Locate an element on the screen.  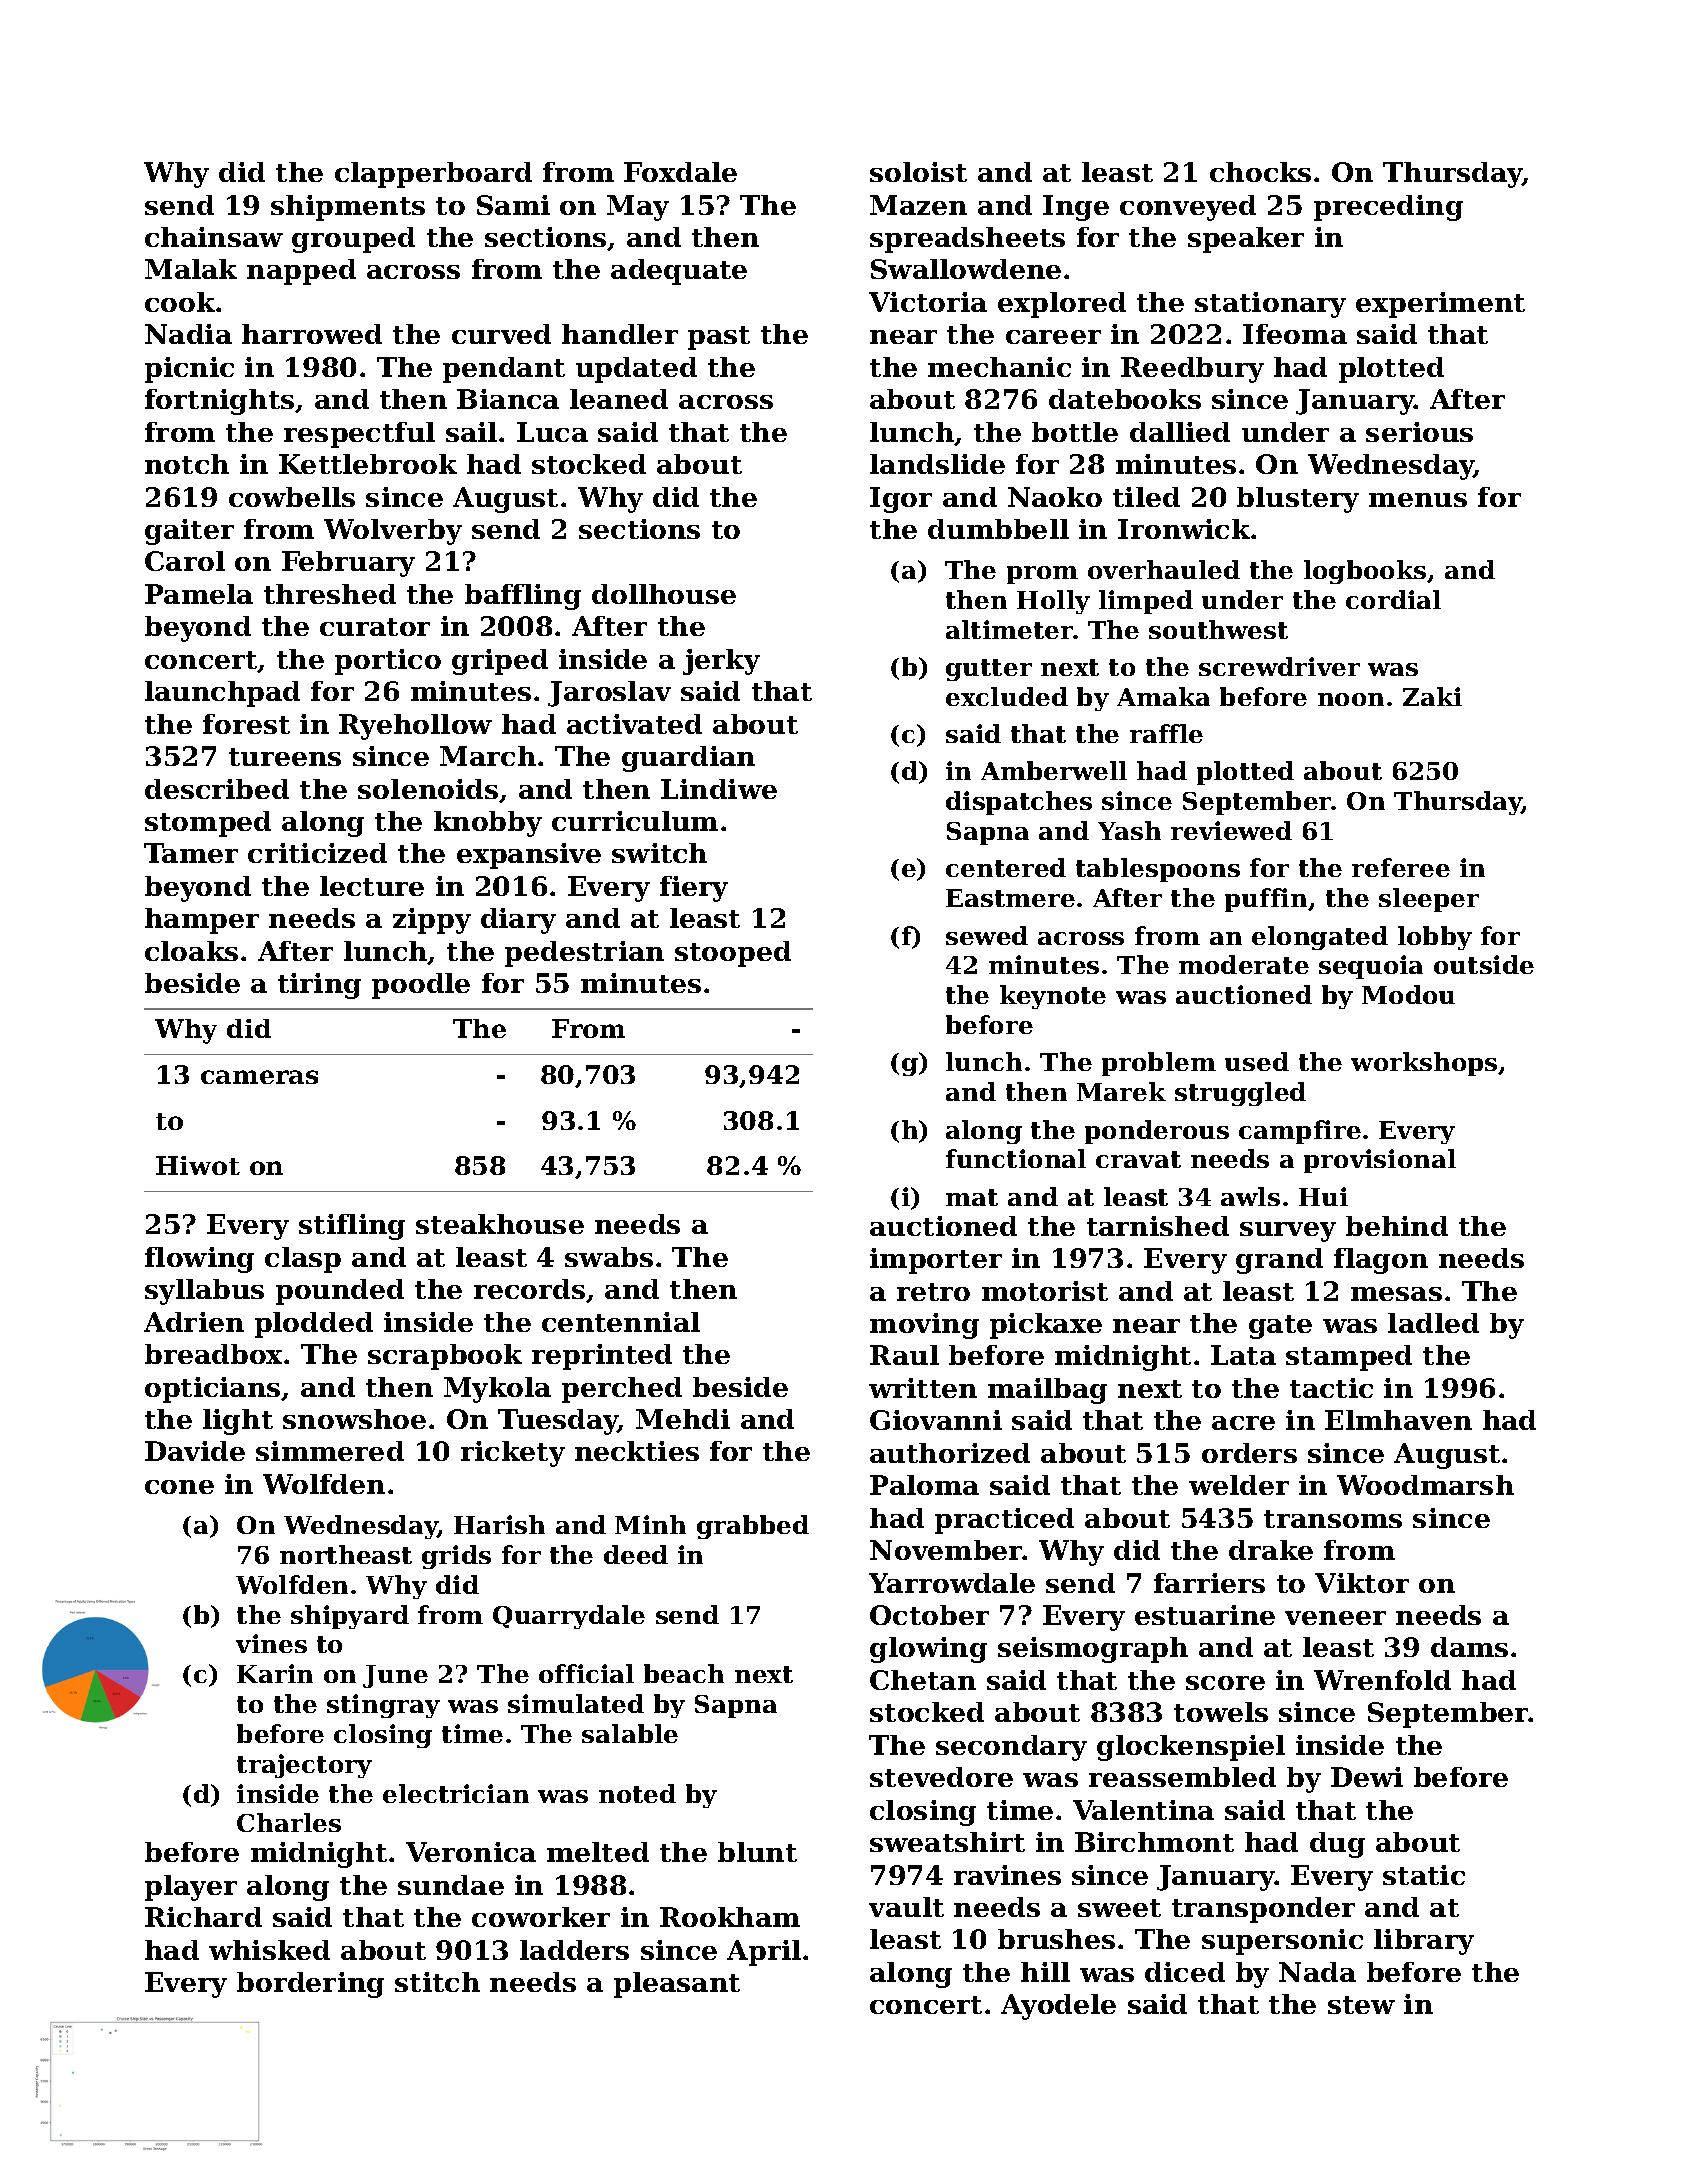
chocks is located at coordinates (1260, 172).
